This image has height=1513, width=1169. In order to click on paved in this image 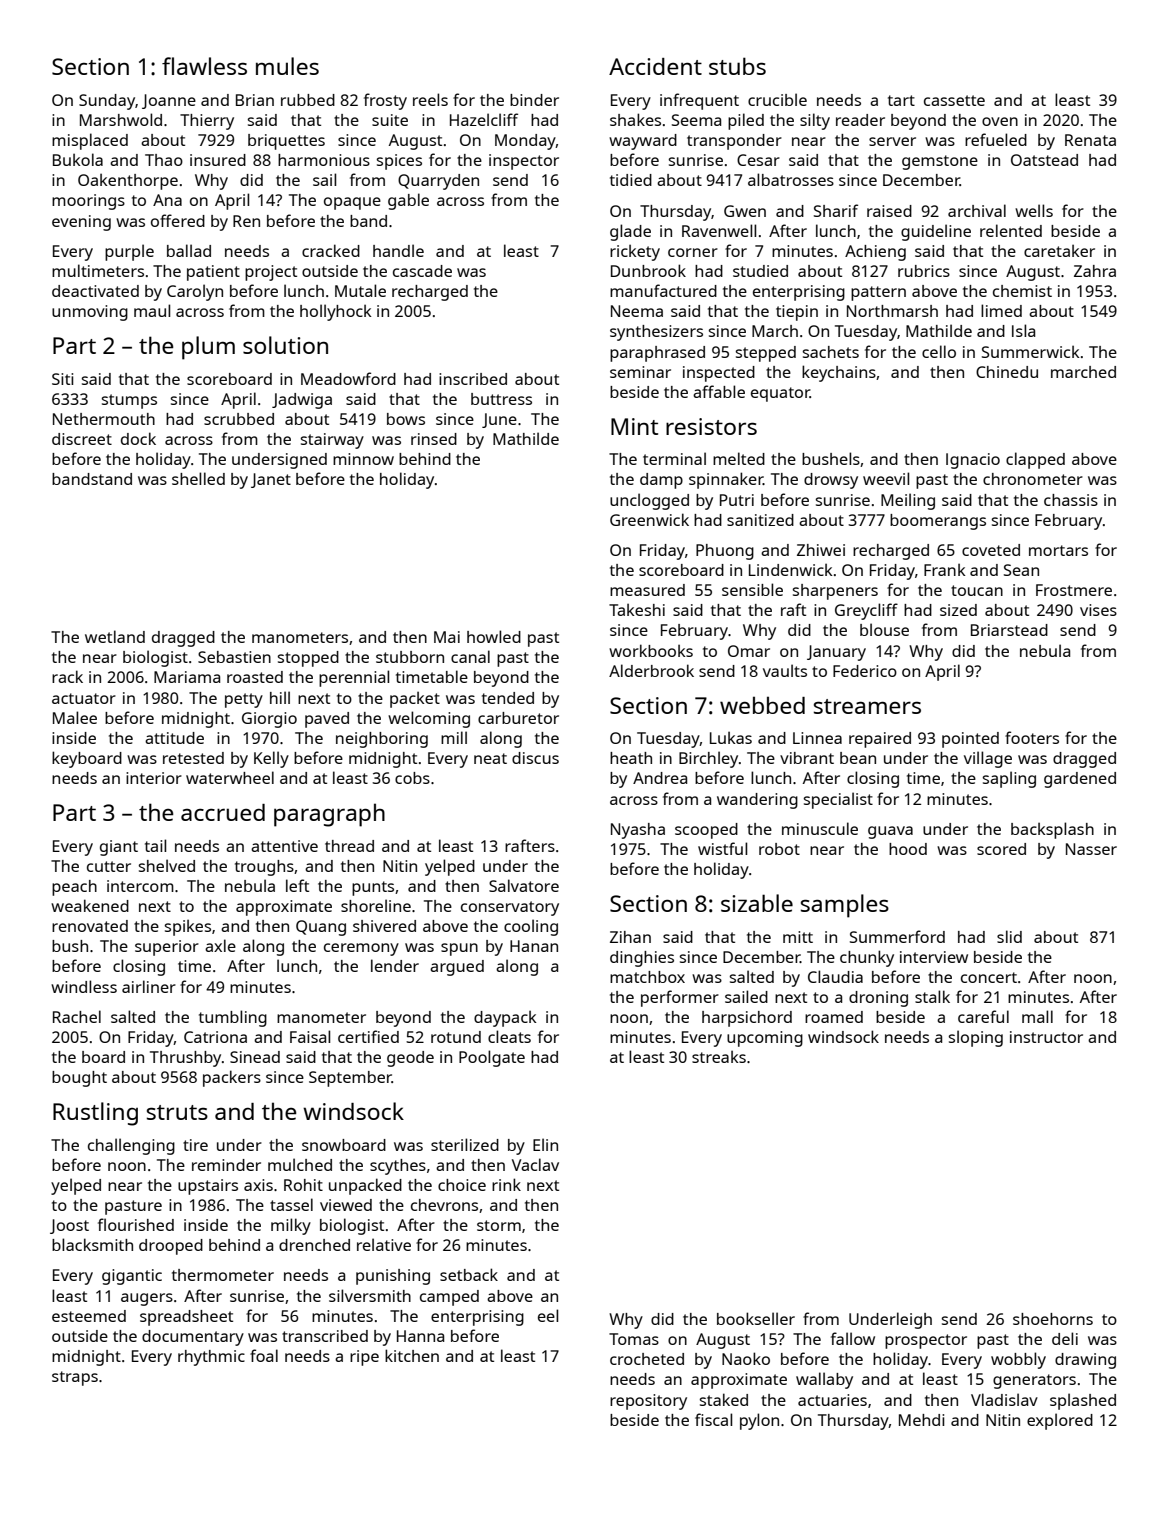, I will do `click(327, 720)`.
